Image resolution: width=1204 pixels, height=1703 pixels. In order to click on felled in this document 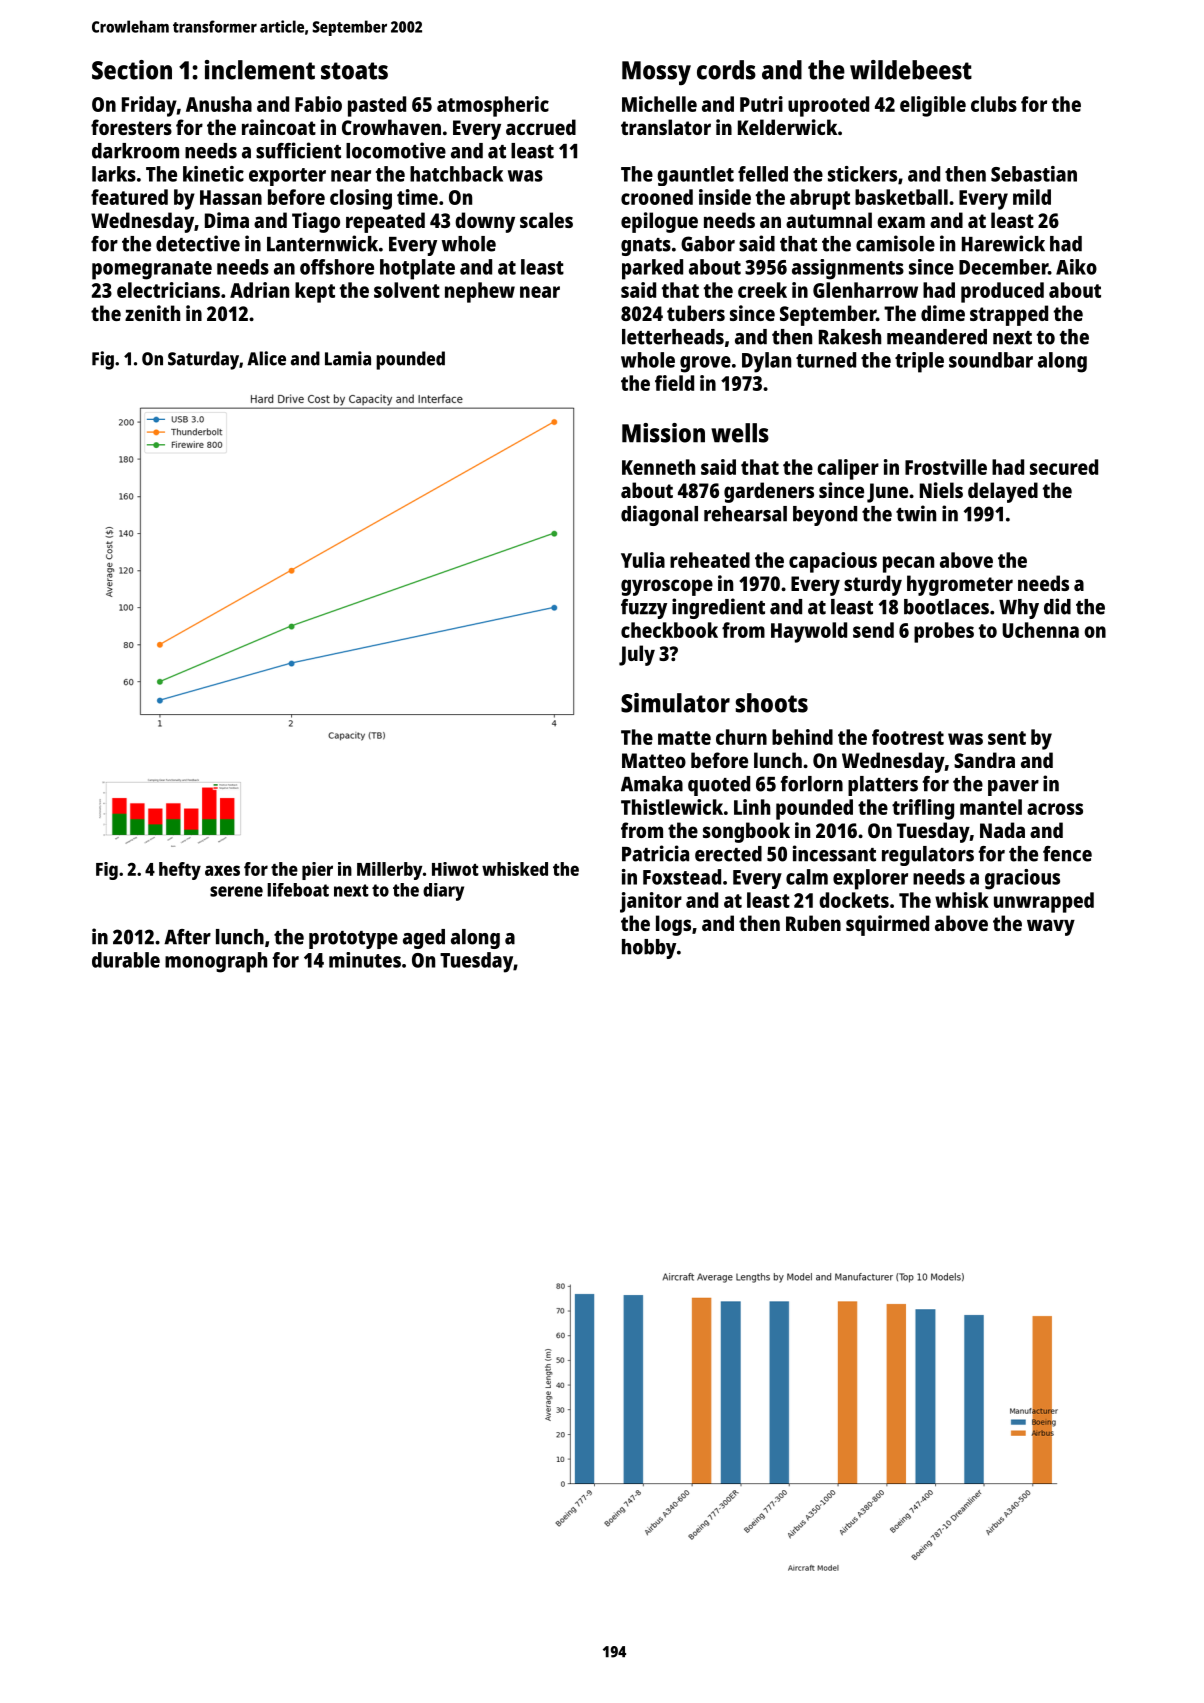, I will do `click(763, 174)`.
